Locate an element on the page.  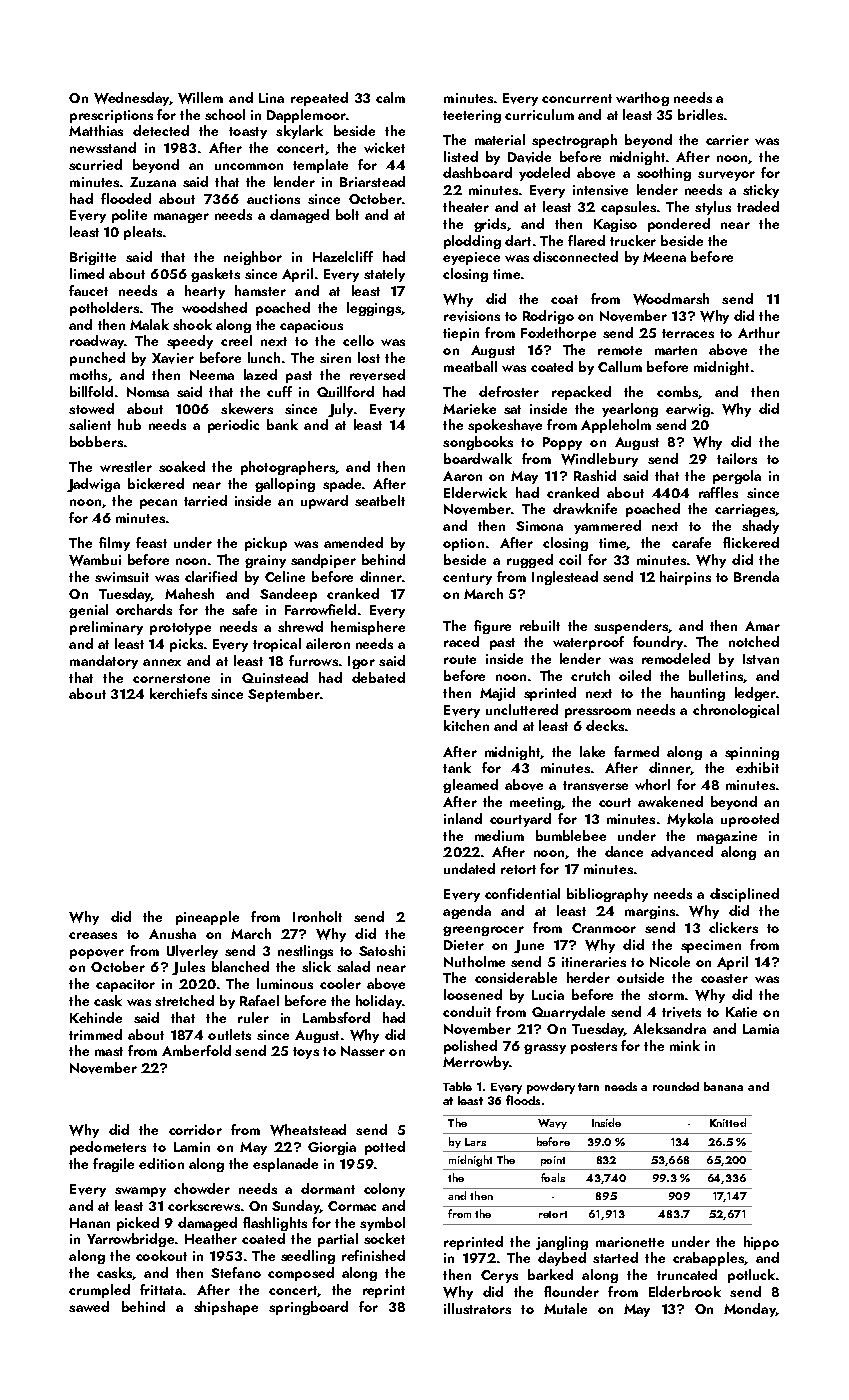
lost is located at coordinates (369, 357).
